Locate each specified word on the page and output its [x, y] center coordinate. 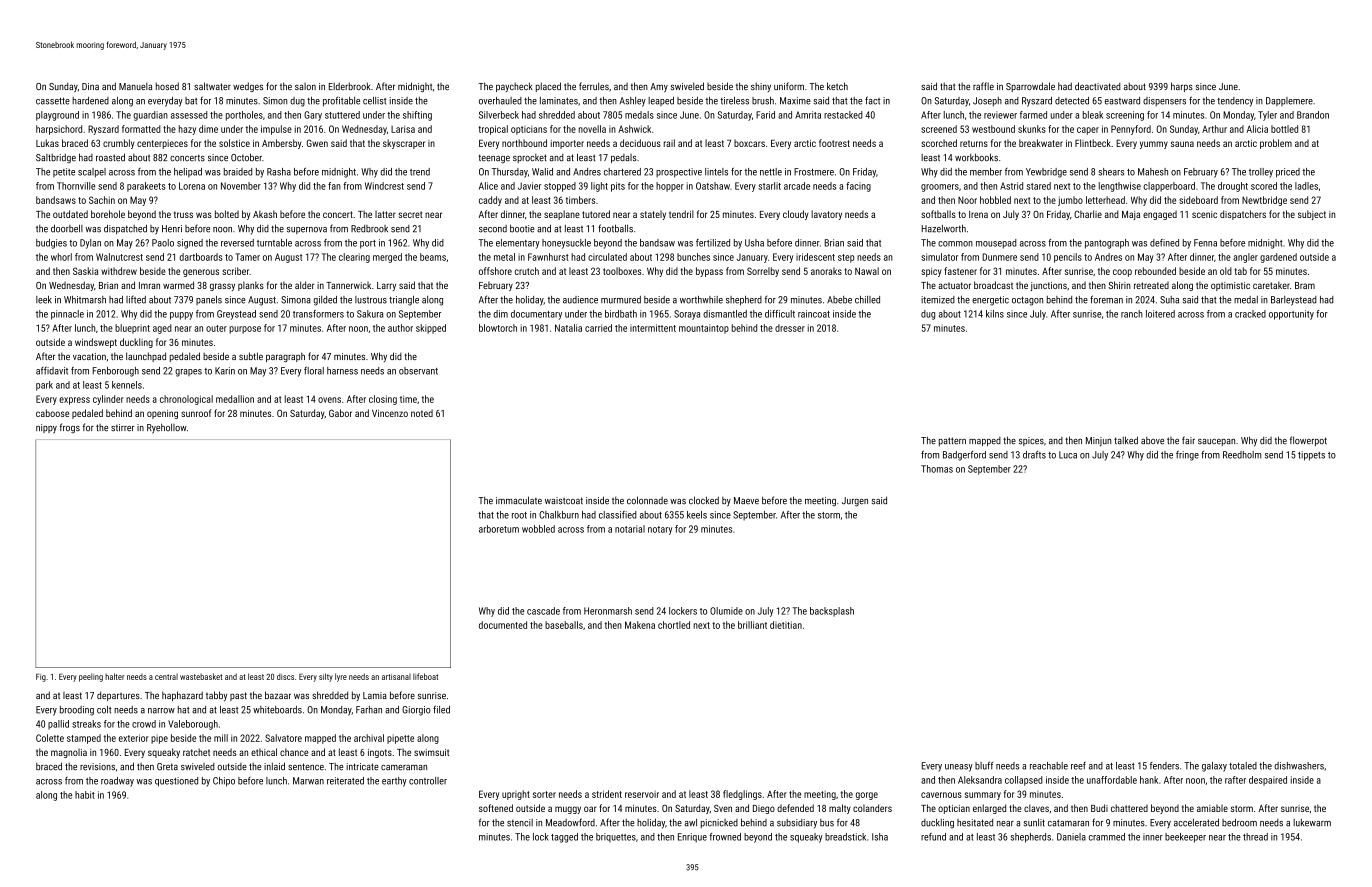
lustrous [371, 300]
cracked [1250, 314]
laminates [559, 101]
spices [1031, 441]
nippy [46, 429]
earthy [394, 782]
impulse [276, 130]
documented [503, 625]
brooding [77, 711]
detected [1072, 101]
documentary [536, 315]
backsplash [832, 612]
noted [422, 413]
